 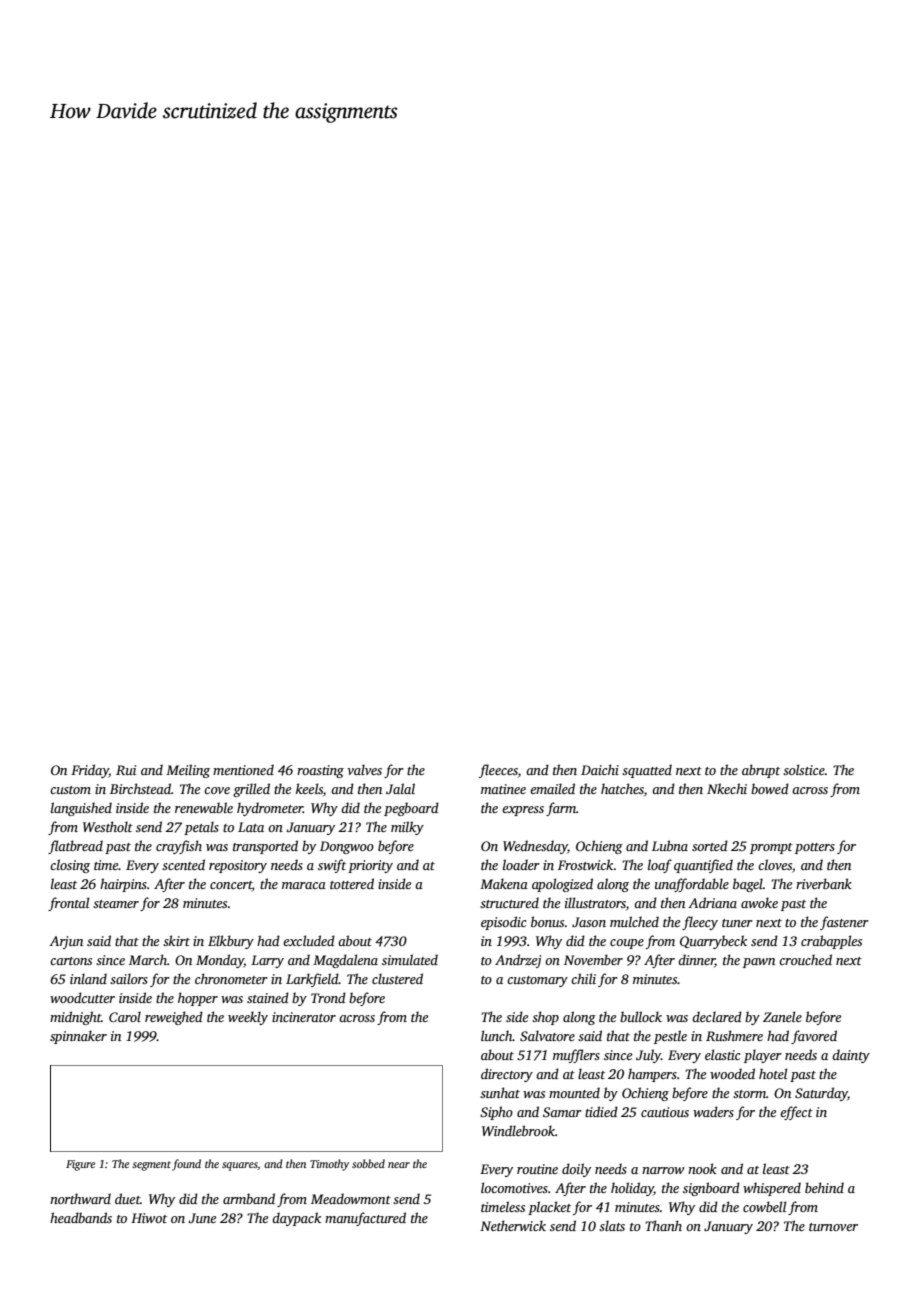 What do you see at coordinates (498, 771) in the image?
I see `fleeces` at bounding box center [498, 771].
